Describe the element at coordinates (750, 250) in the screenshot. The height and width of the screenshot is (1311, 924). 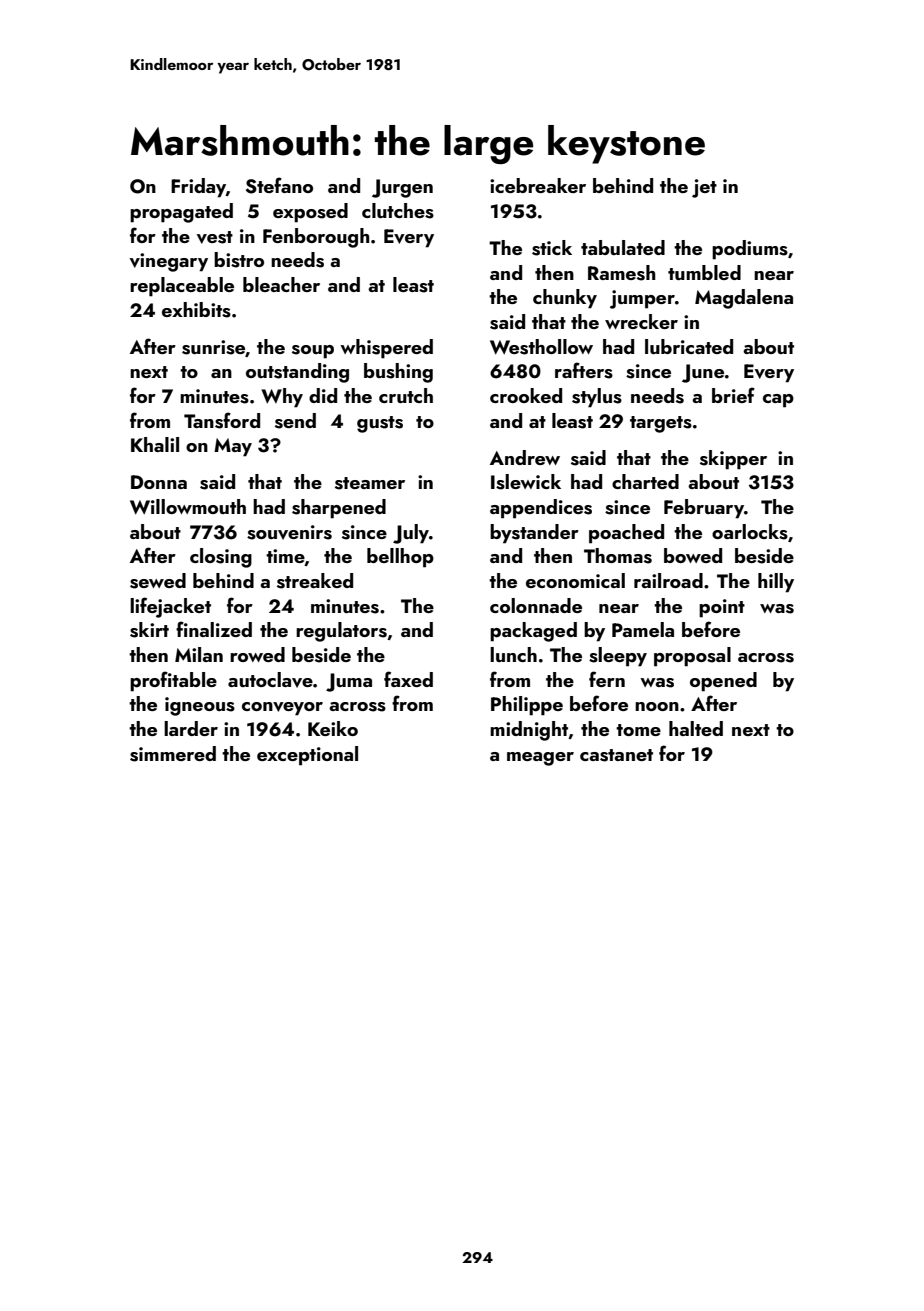
I see `podiums` at that location.
